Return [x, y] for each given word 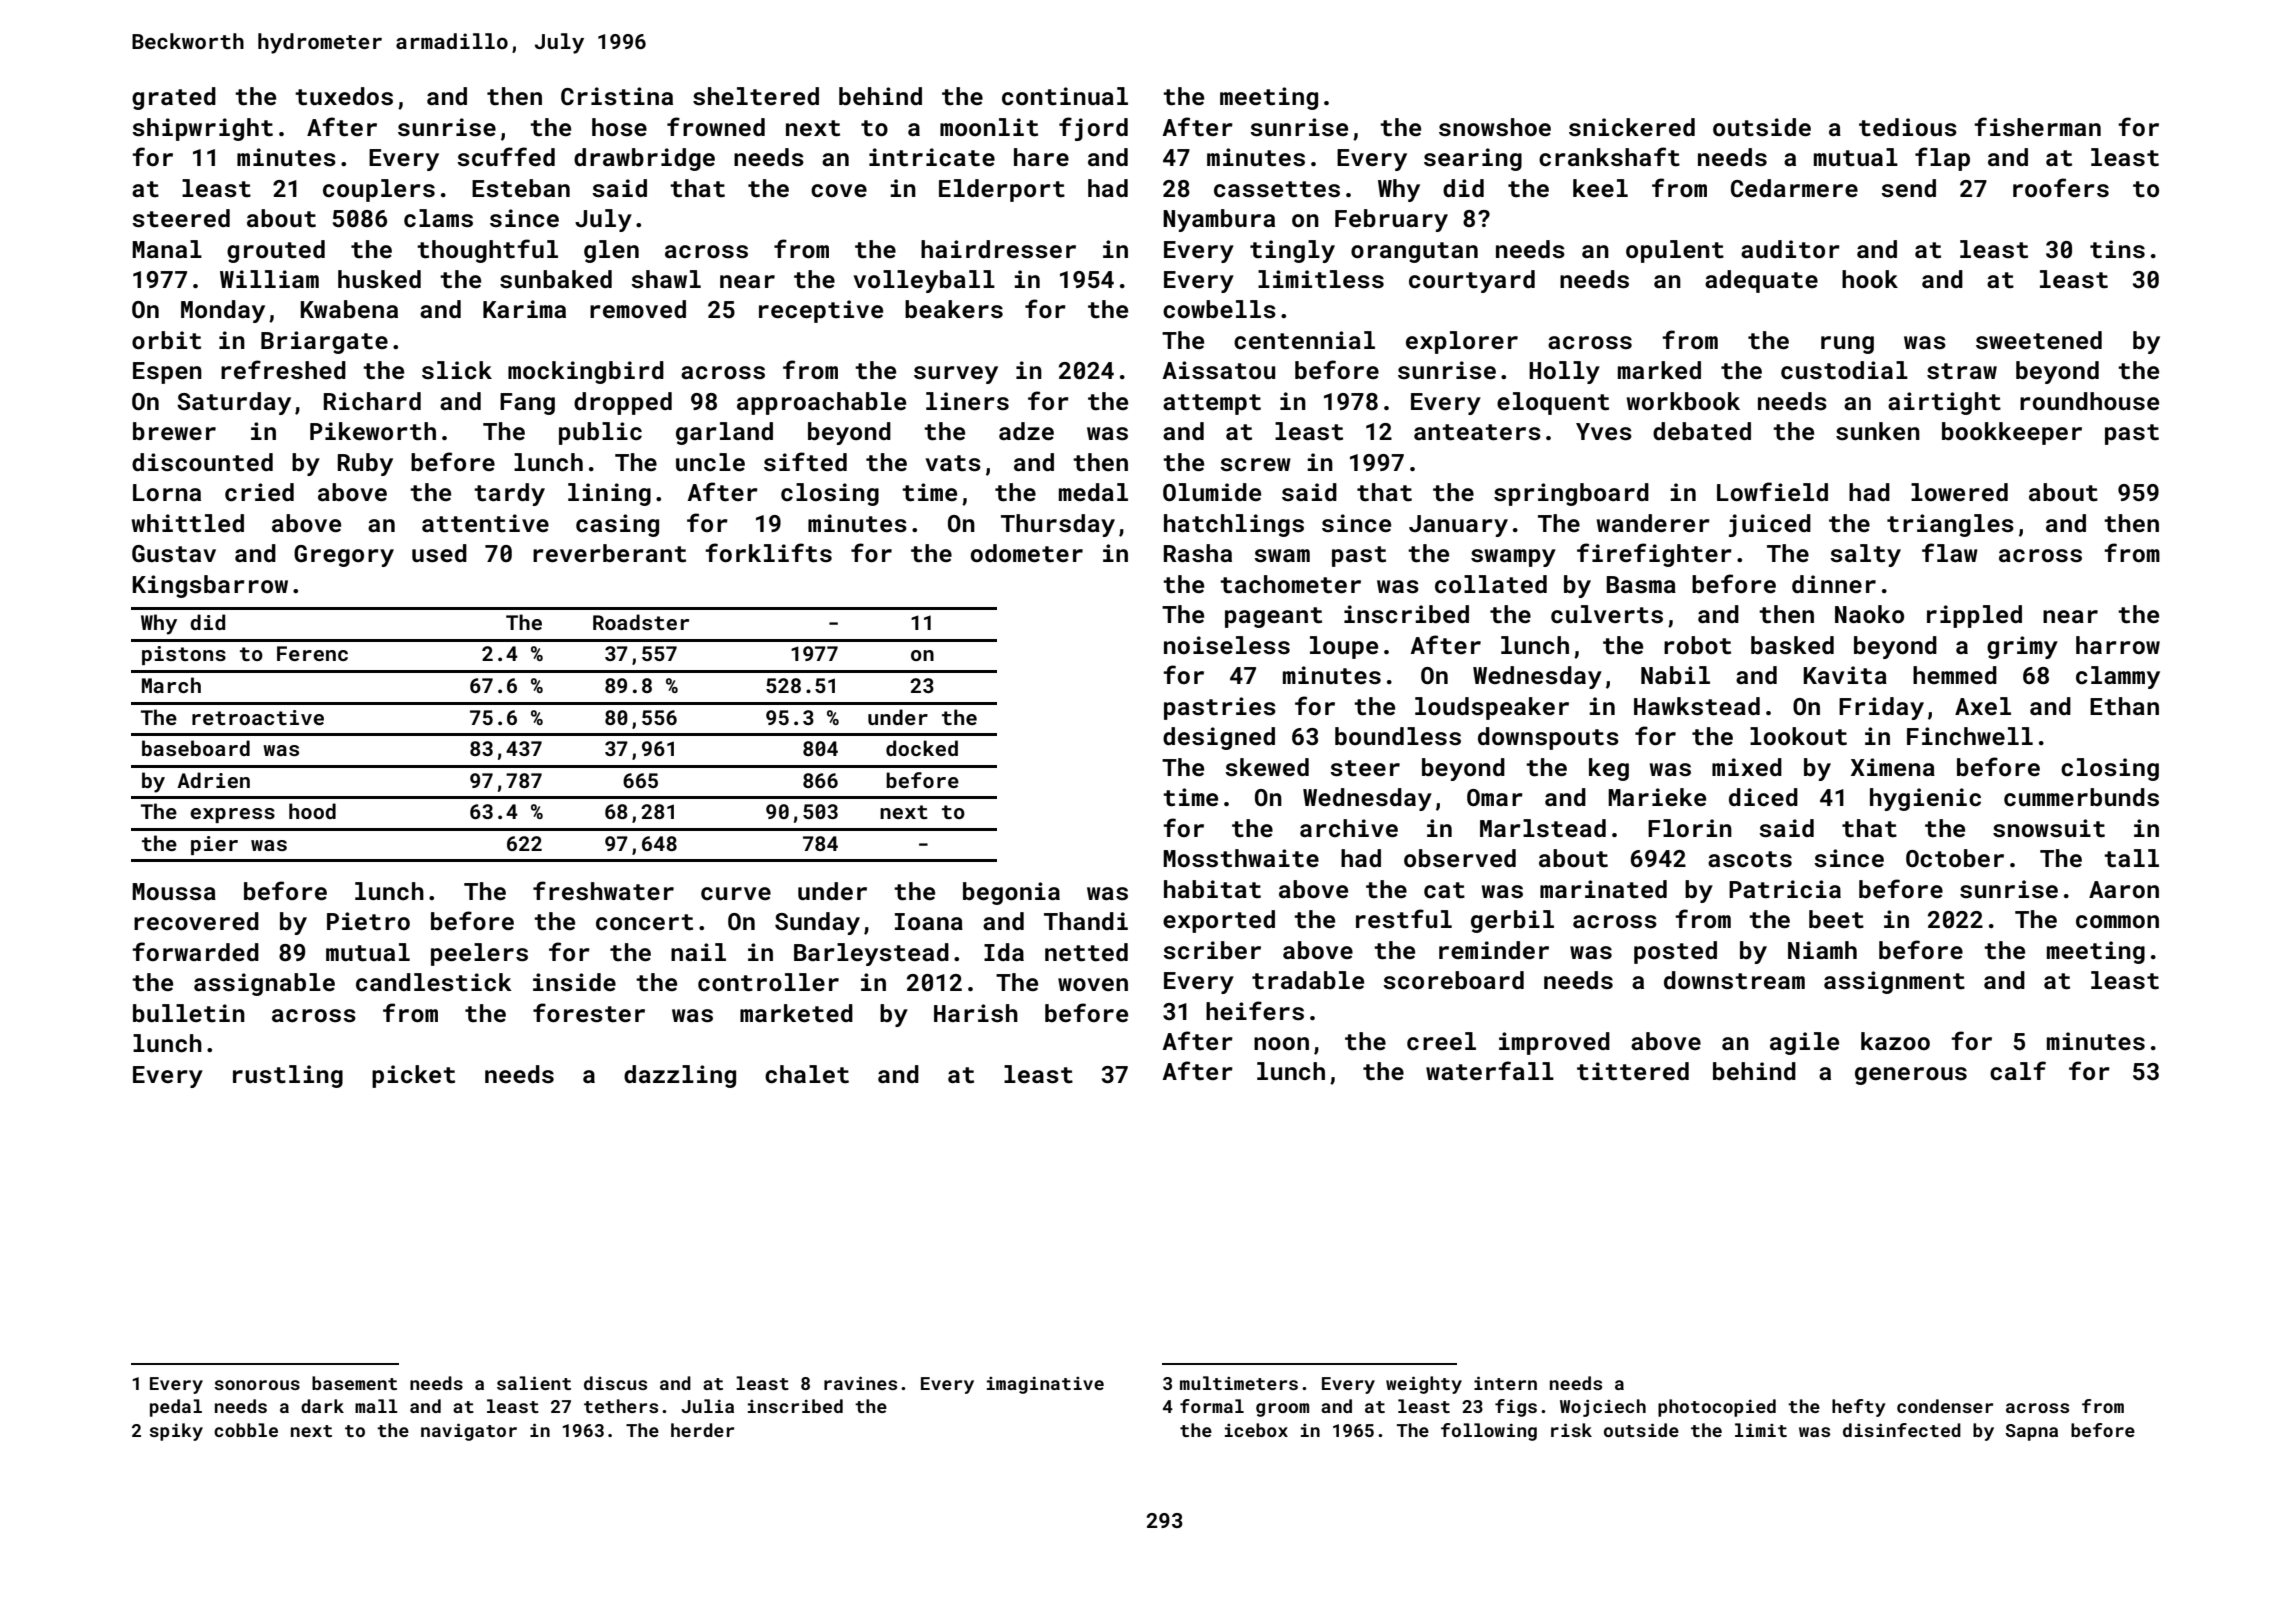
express [232, 815]
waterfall [1490, 1071]
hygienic [1925, 799]
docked [922, 748]
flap [1942, 159]
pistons [184, 655]
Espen [167, 373]
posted [1675, 952]
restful [1404, 919]
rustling [288, 1076]
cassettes [1277, 189]
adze [1026, 431]
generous [1911, 1076]
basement [354, 1383]
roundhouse [2089, 401]
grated [174, 98]
